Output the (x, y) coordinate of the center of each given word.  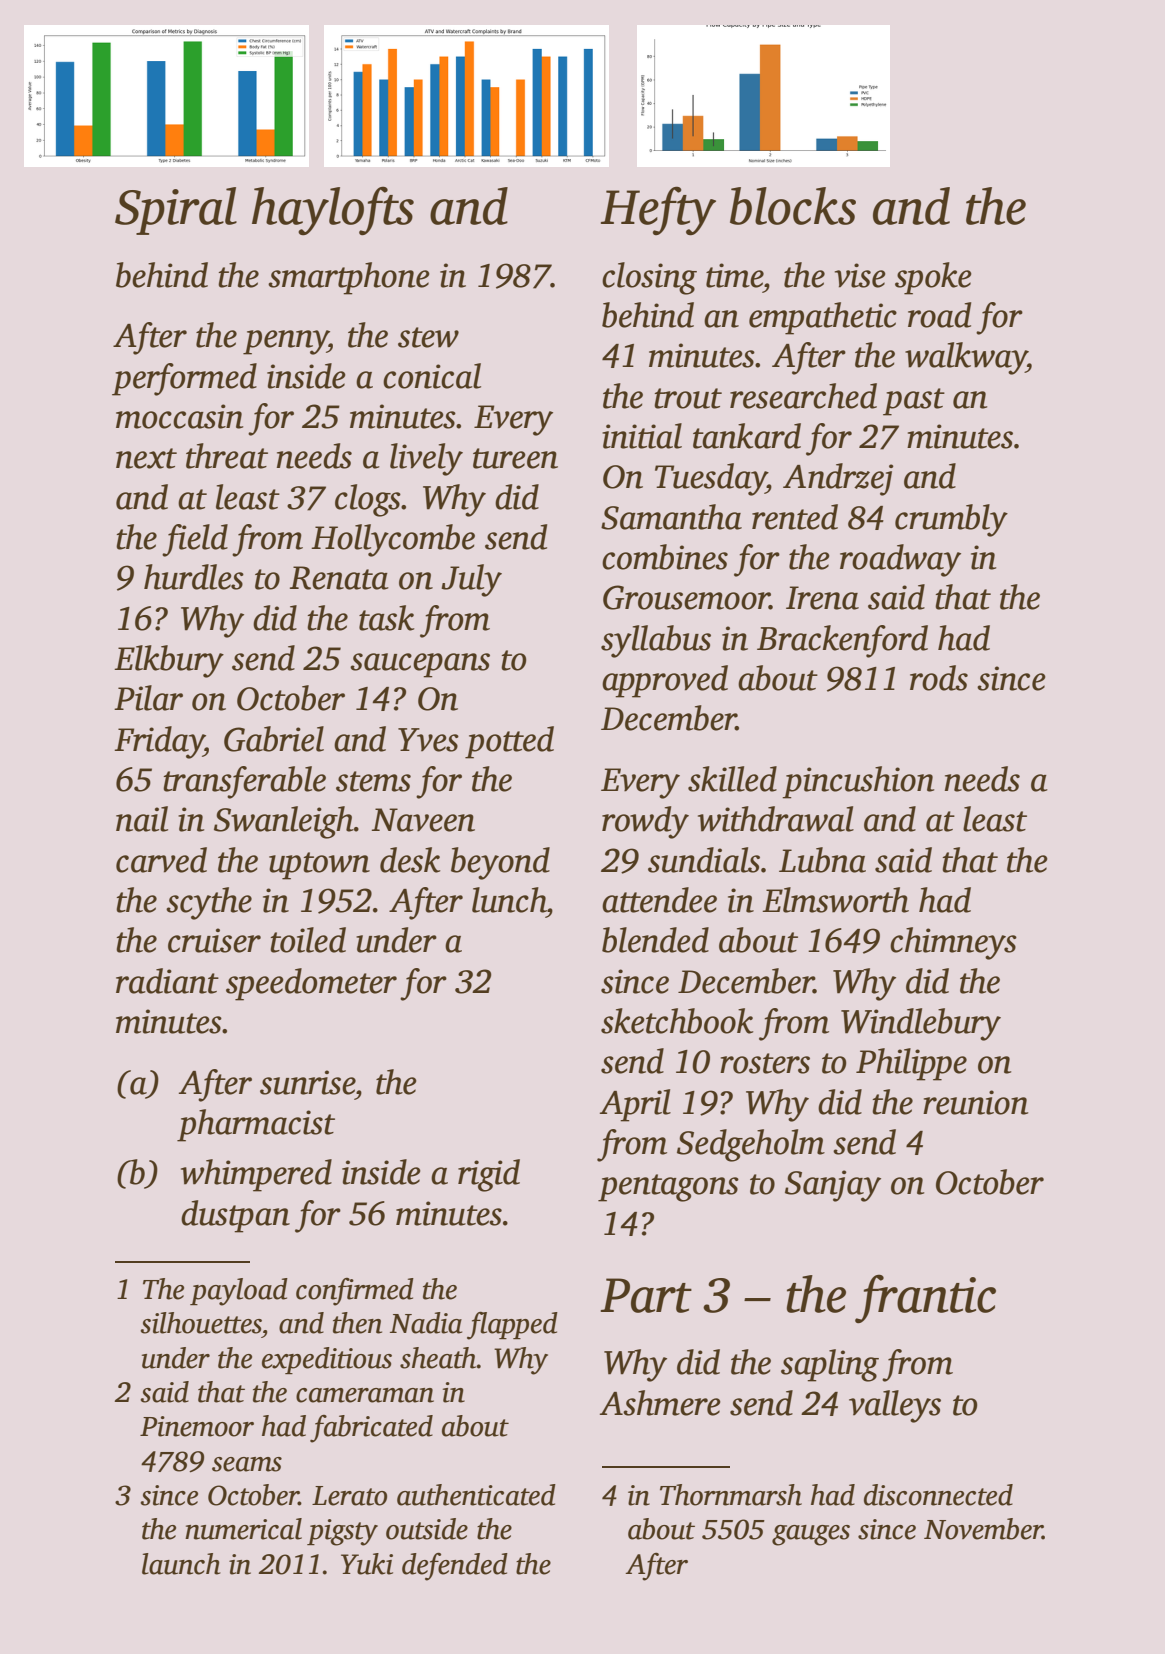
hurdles (194, 577)
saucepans (420, 665)
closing (649, 278)
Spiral (176, 211)
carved (161, 860)
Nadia (426, 1323)
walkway (966, 358)
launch (181, 1564)
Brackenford (842, 641)
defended (455, 1566)
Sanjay (833, 1186)
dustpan (235, 1216)
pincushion (858, 782)
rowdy (645, 822)
